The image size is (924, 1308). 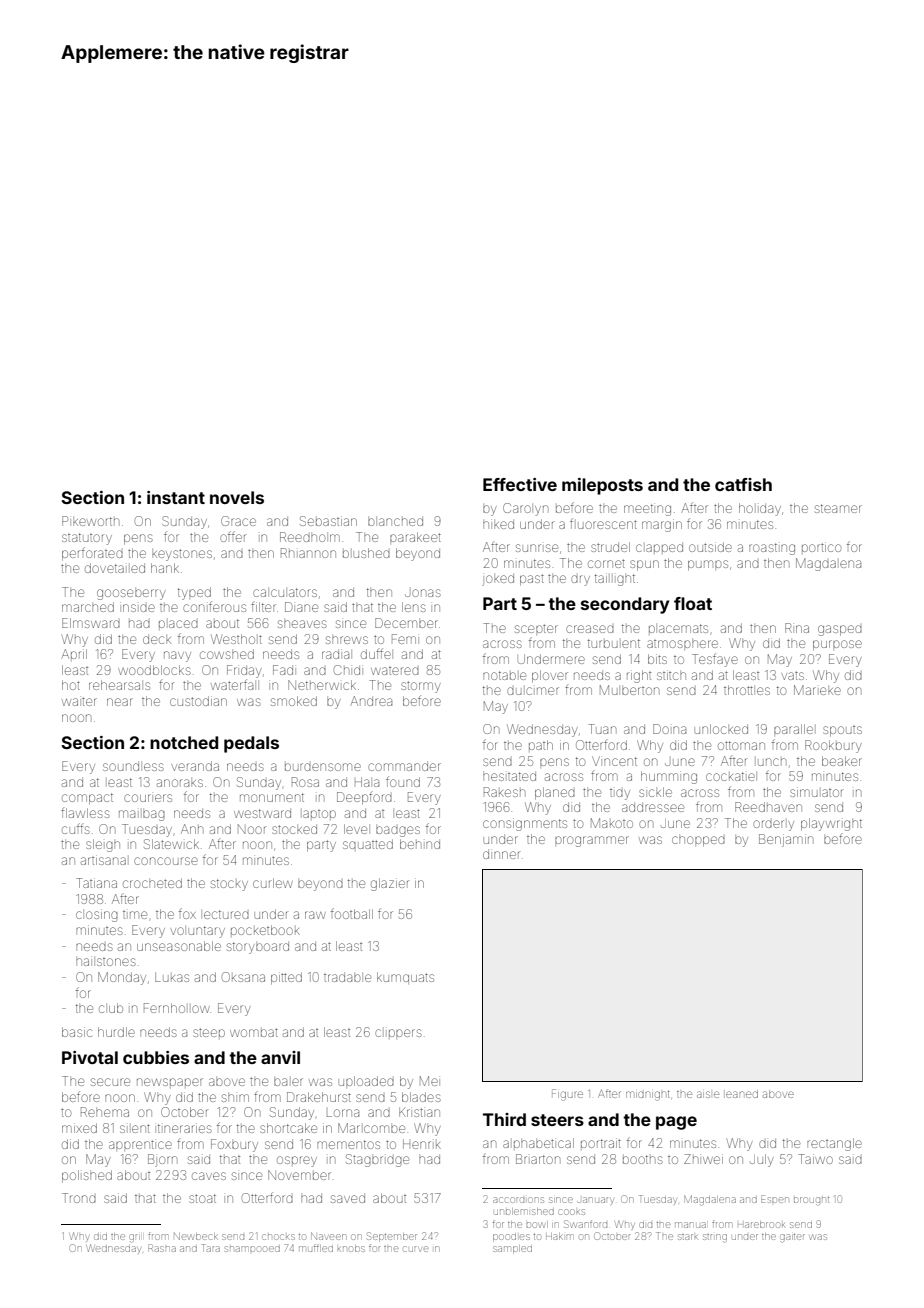 I want to click on holiday, so click(x=760, y=509).
